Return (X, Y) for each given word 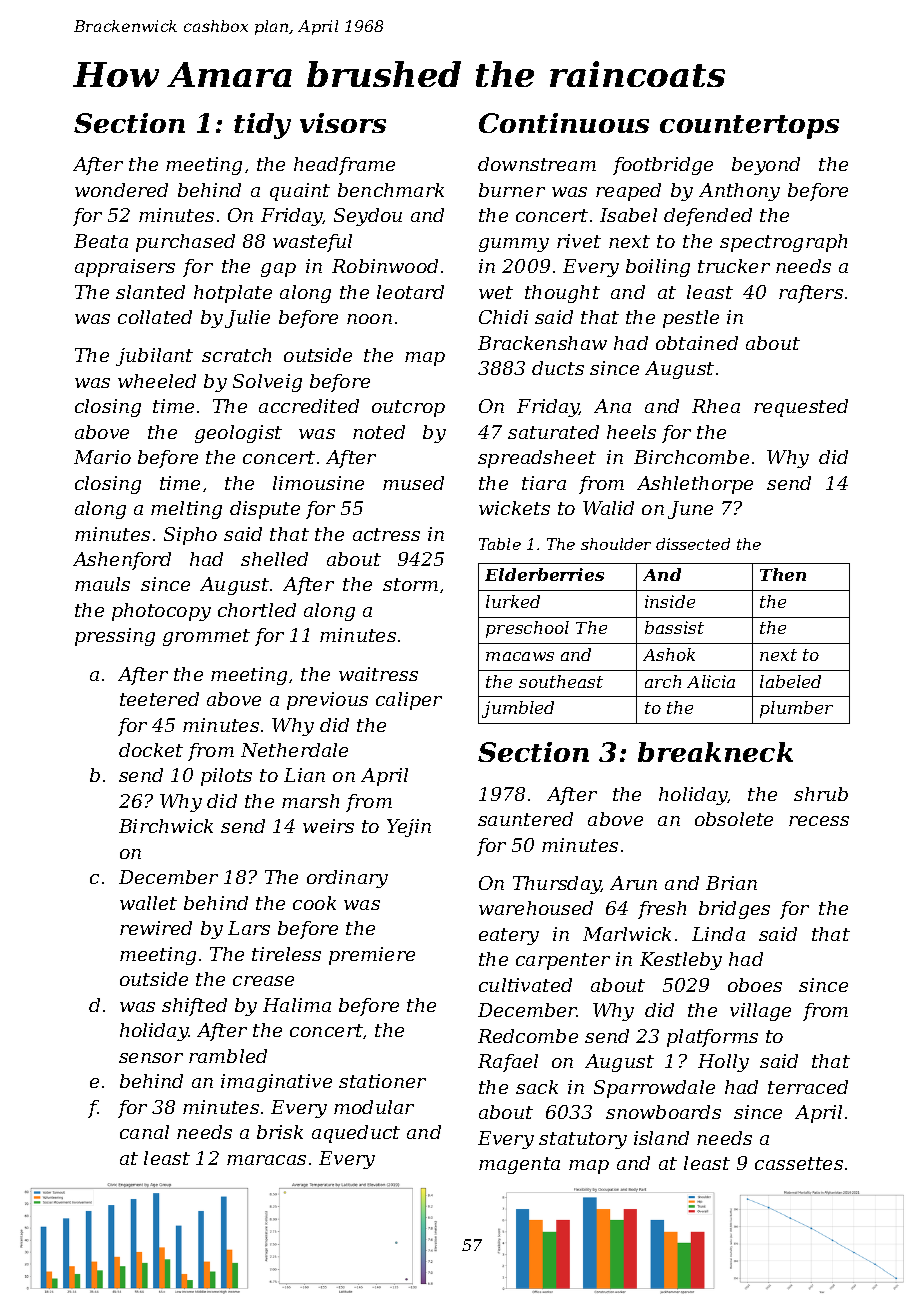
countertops (749, 127)
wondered (121, 190)
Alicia (711, 681)
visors (343, 123)
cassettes (799, 1163)
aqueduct (356, 1134)
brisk (280, 1132)
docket (151, 750)
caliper (409, 701)
